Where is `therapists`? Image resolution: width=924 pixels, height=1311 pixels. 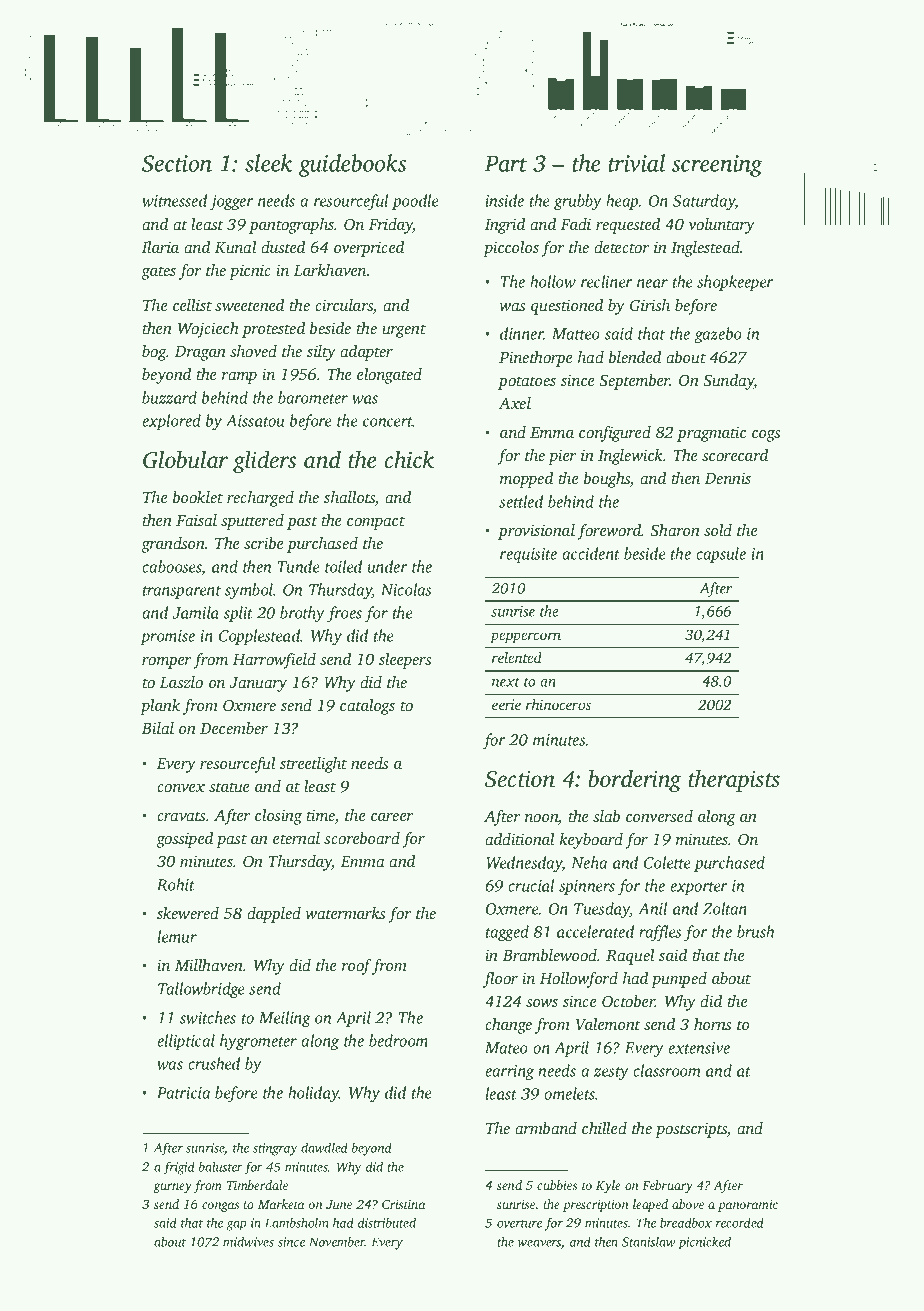
therapists is located at coordinates (734, 781).
